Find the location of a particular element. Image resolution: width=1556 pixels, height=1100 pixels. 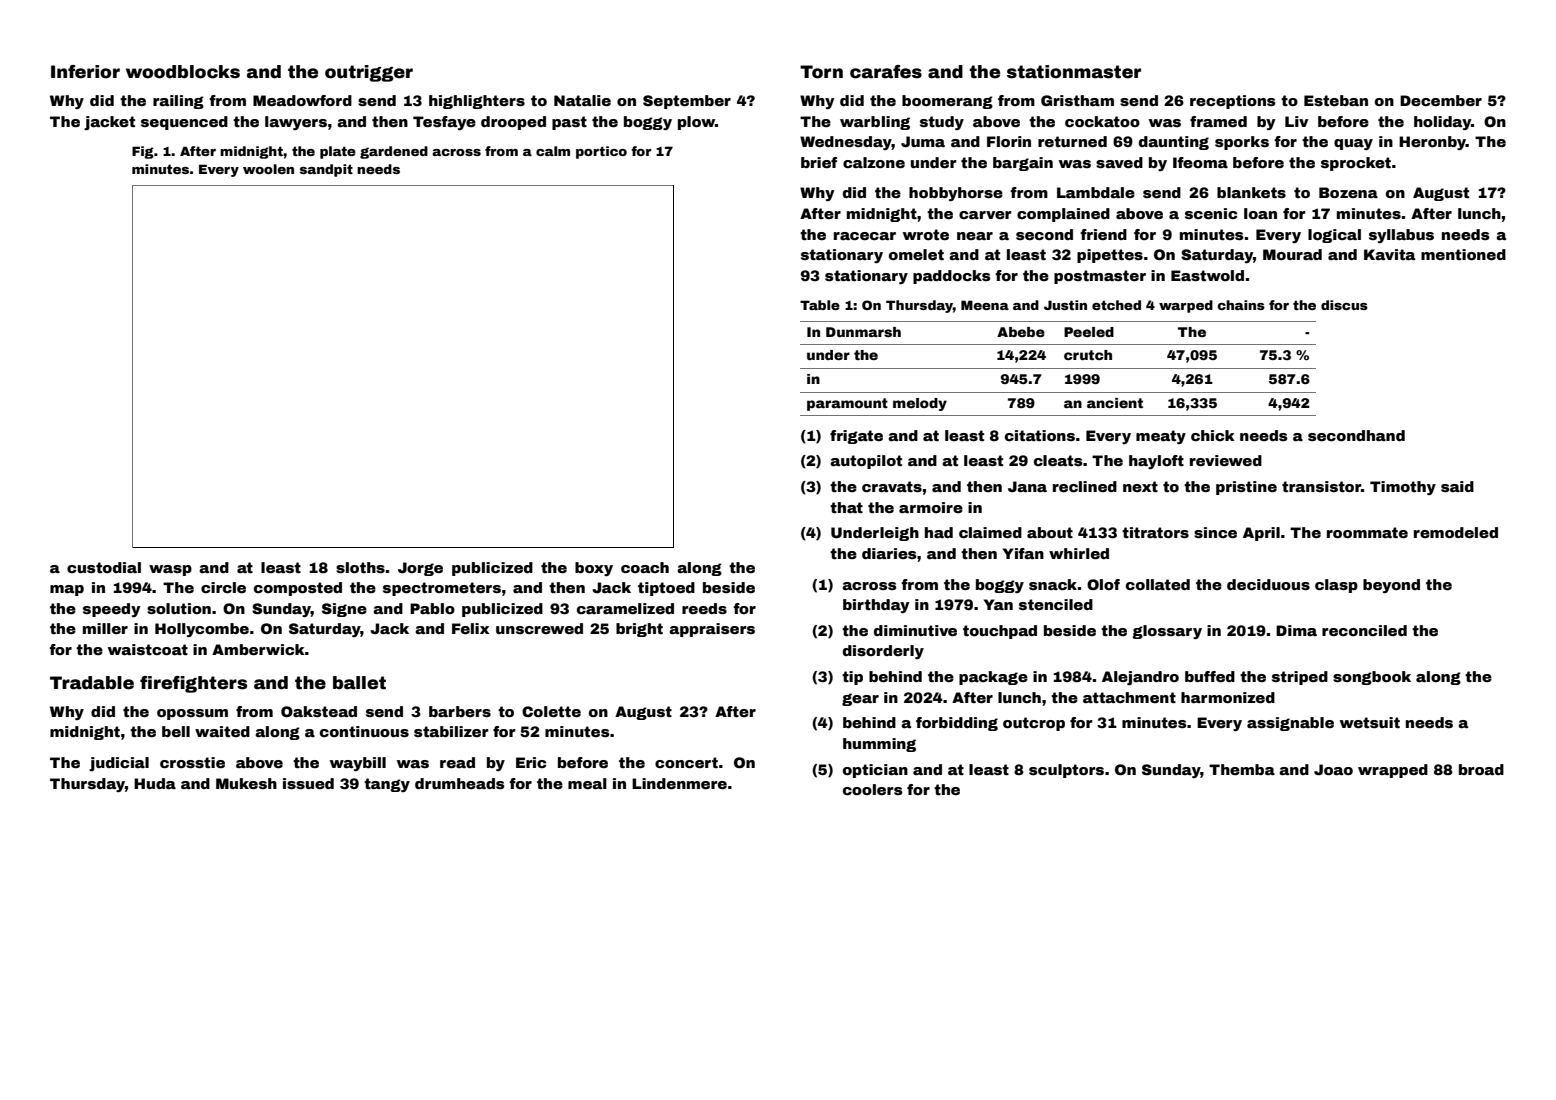

waistcoat is located at coordinates (148, 649).
